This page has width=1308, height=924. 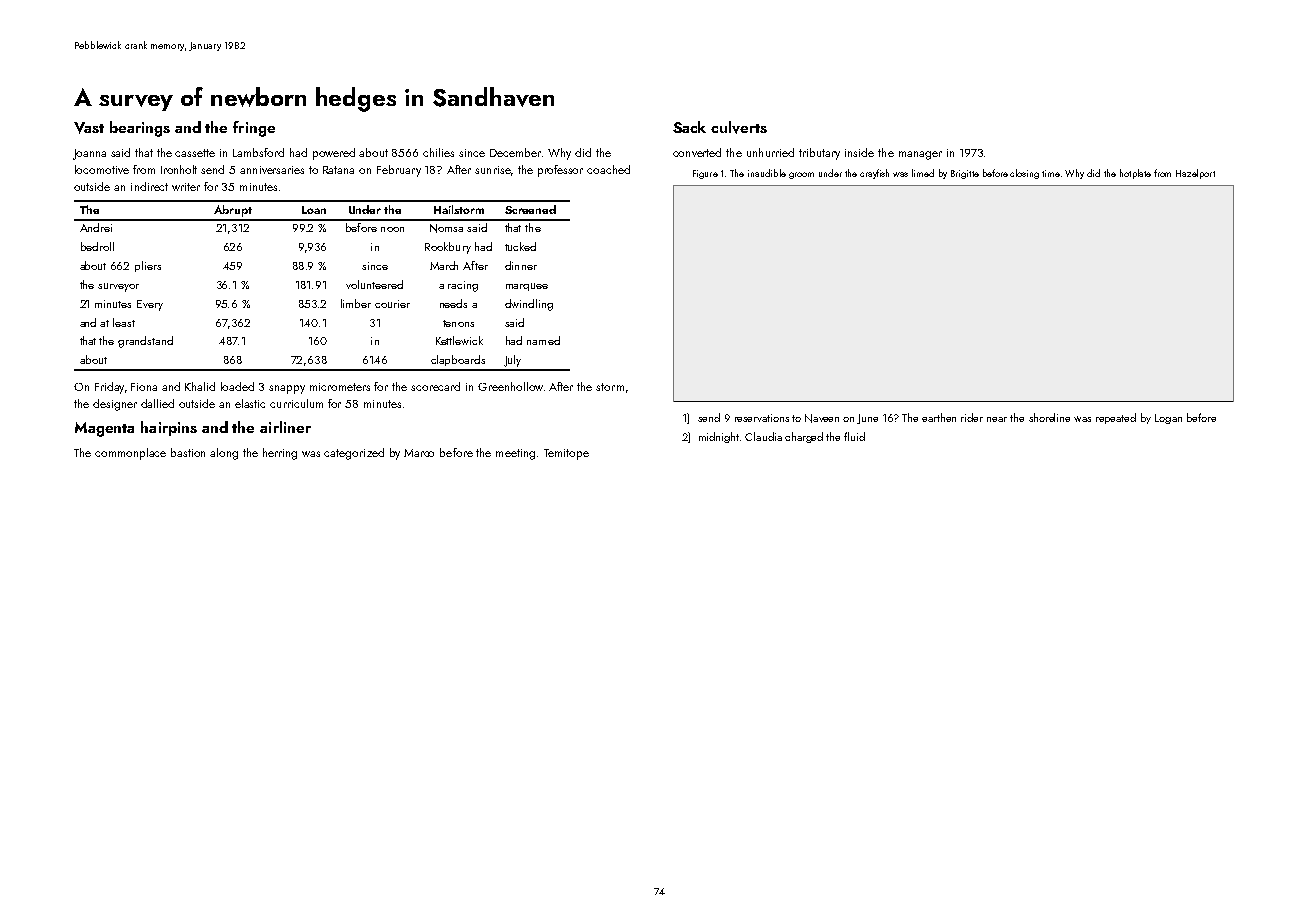 I want to click on Magenta, so click(x=104, y=429).
